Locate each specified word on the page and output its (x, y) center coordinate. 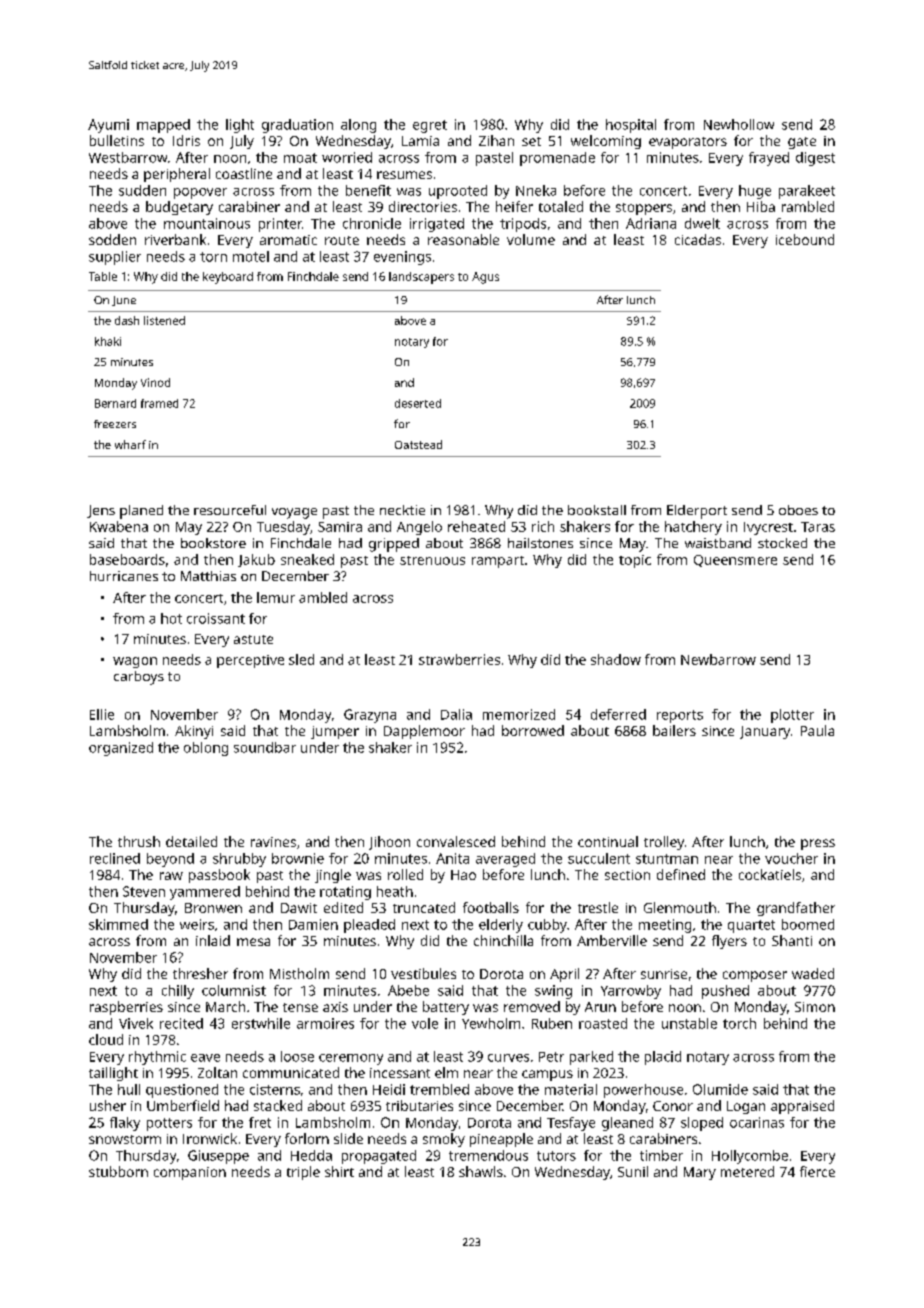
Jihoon (389, 843)
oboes (798, 510)
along (358, 126)
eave (205, 1058)
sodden (112, 239)
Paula (817, 730)
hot (171, 618)
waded (813, 973)
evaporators (688, 143)
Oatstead (418, 444)
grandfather (796, 909)
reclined (115, 858)
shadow (616, 659)
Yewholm (491, 1023)
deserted (418, 403)
